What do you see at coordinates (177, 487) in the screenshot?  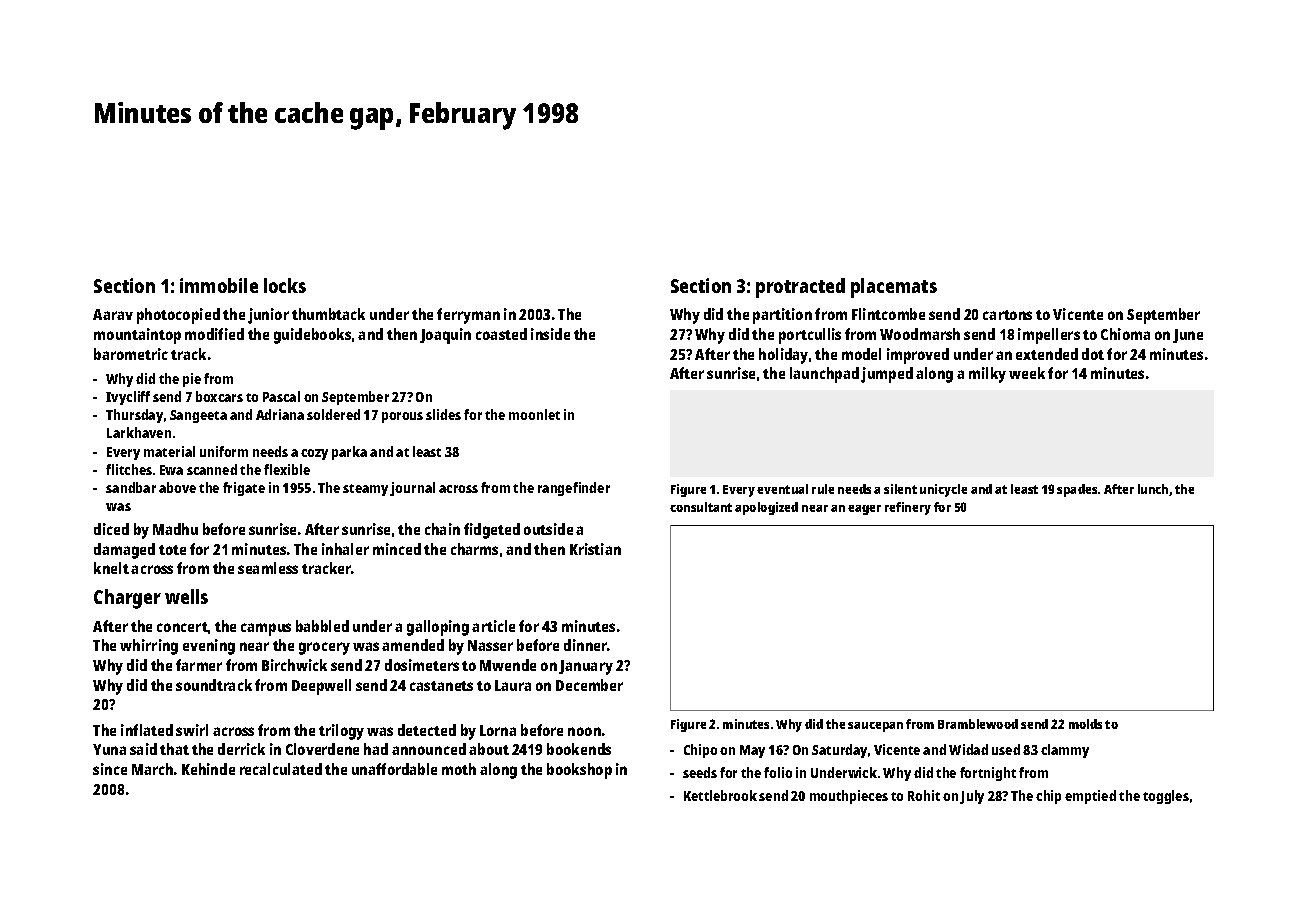 I see `above` at bounding box center [177, 487].
